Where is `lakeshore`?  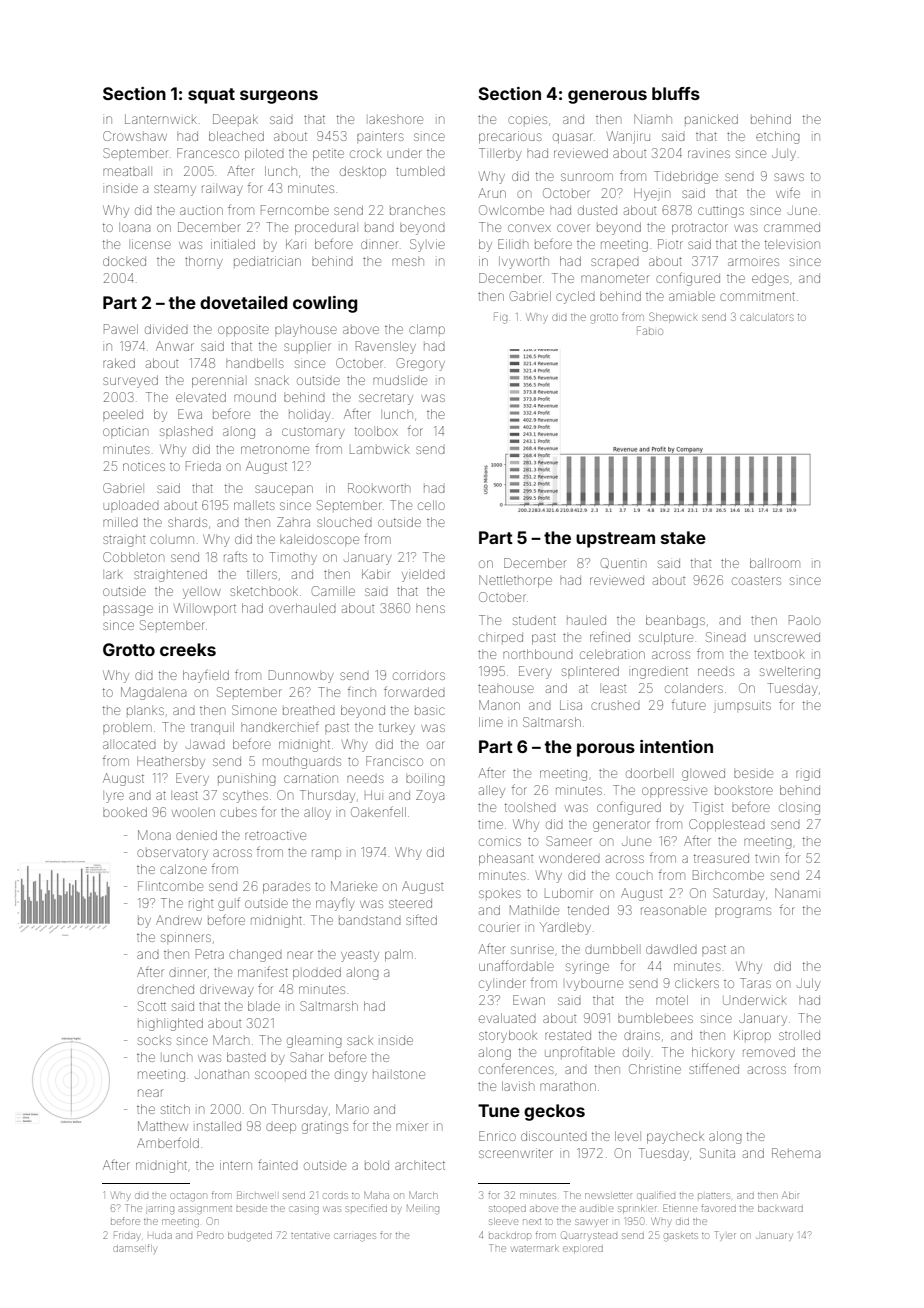 lakeshore is located at coordinates (396, 120).
